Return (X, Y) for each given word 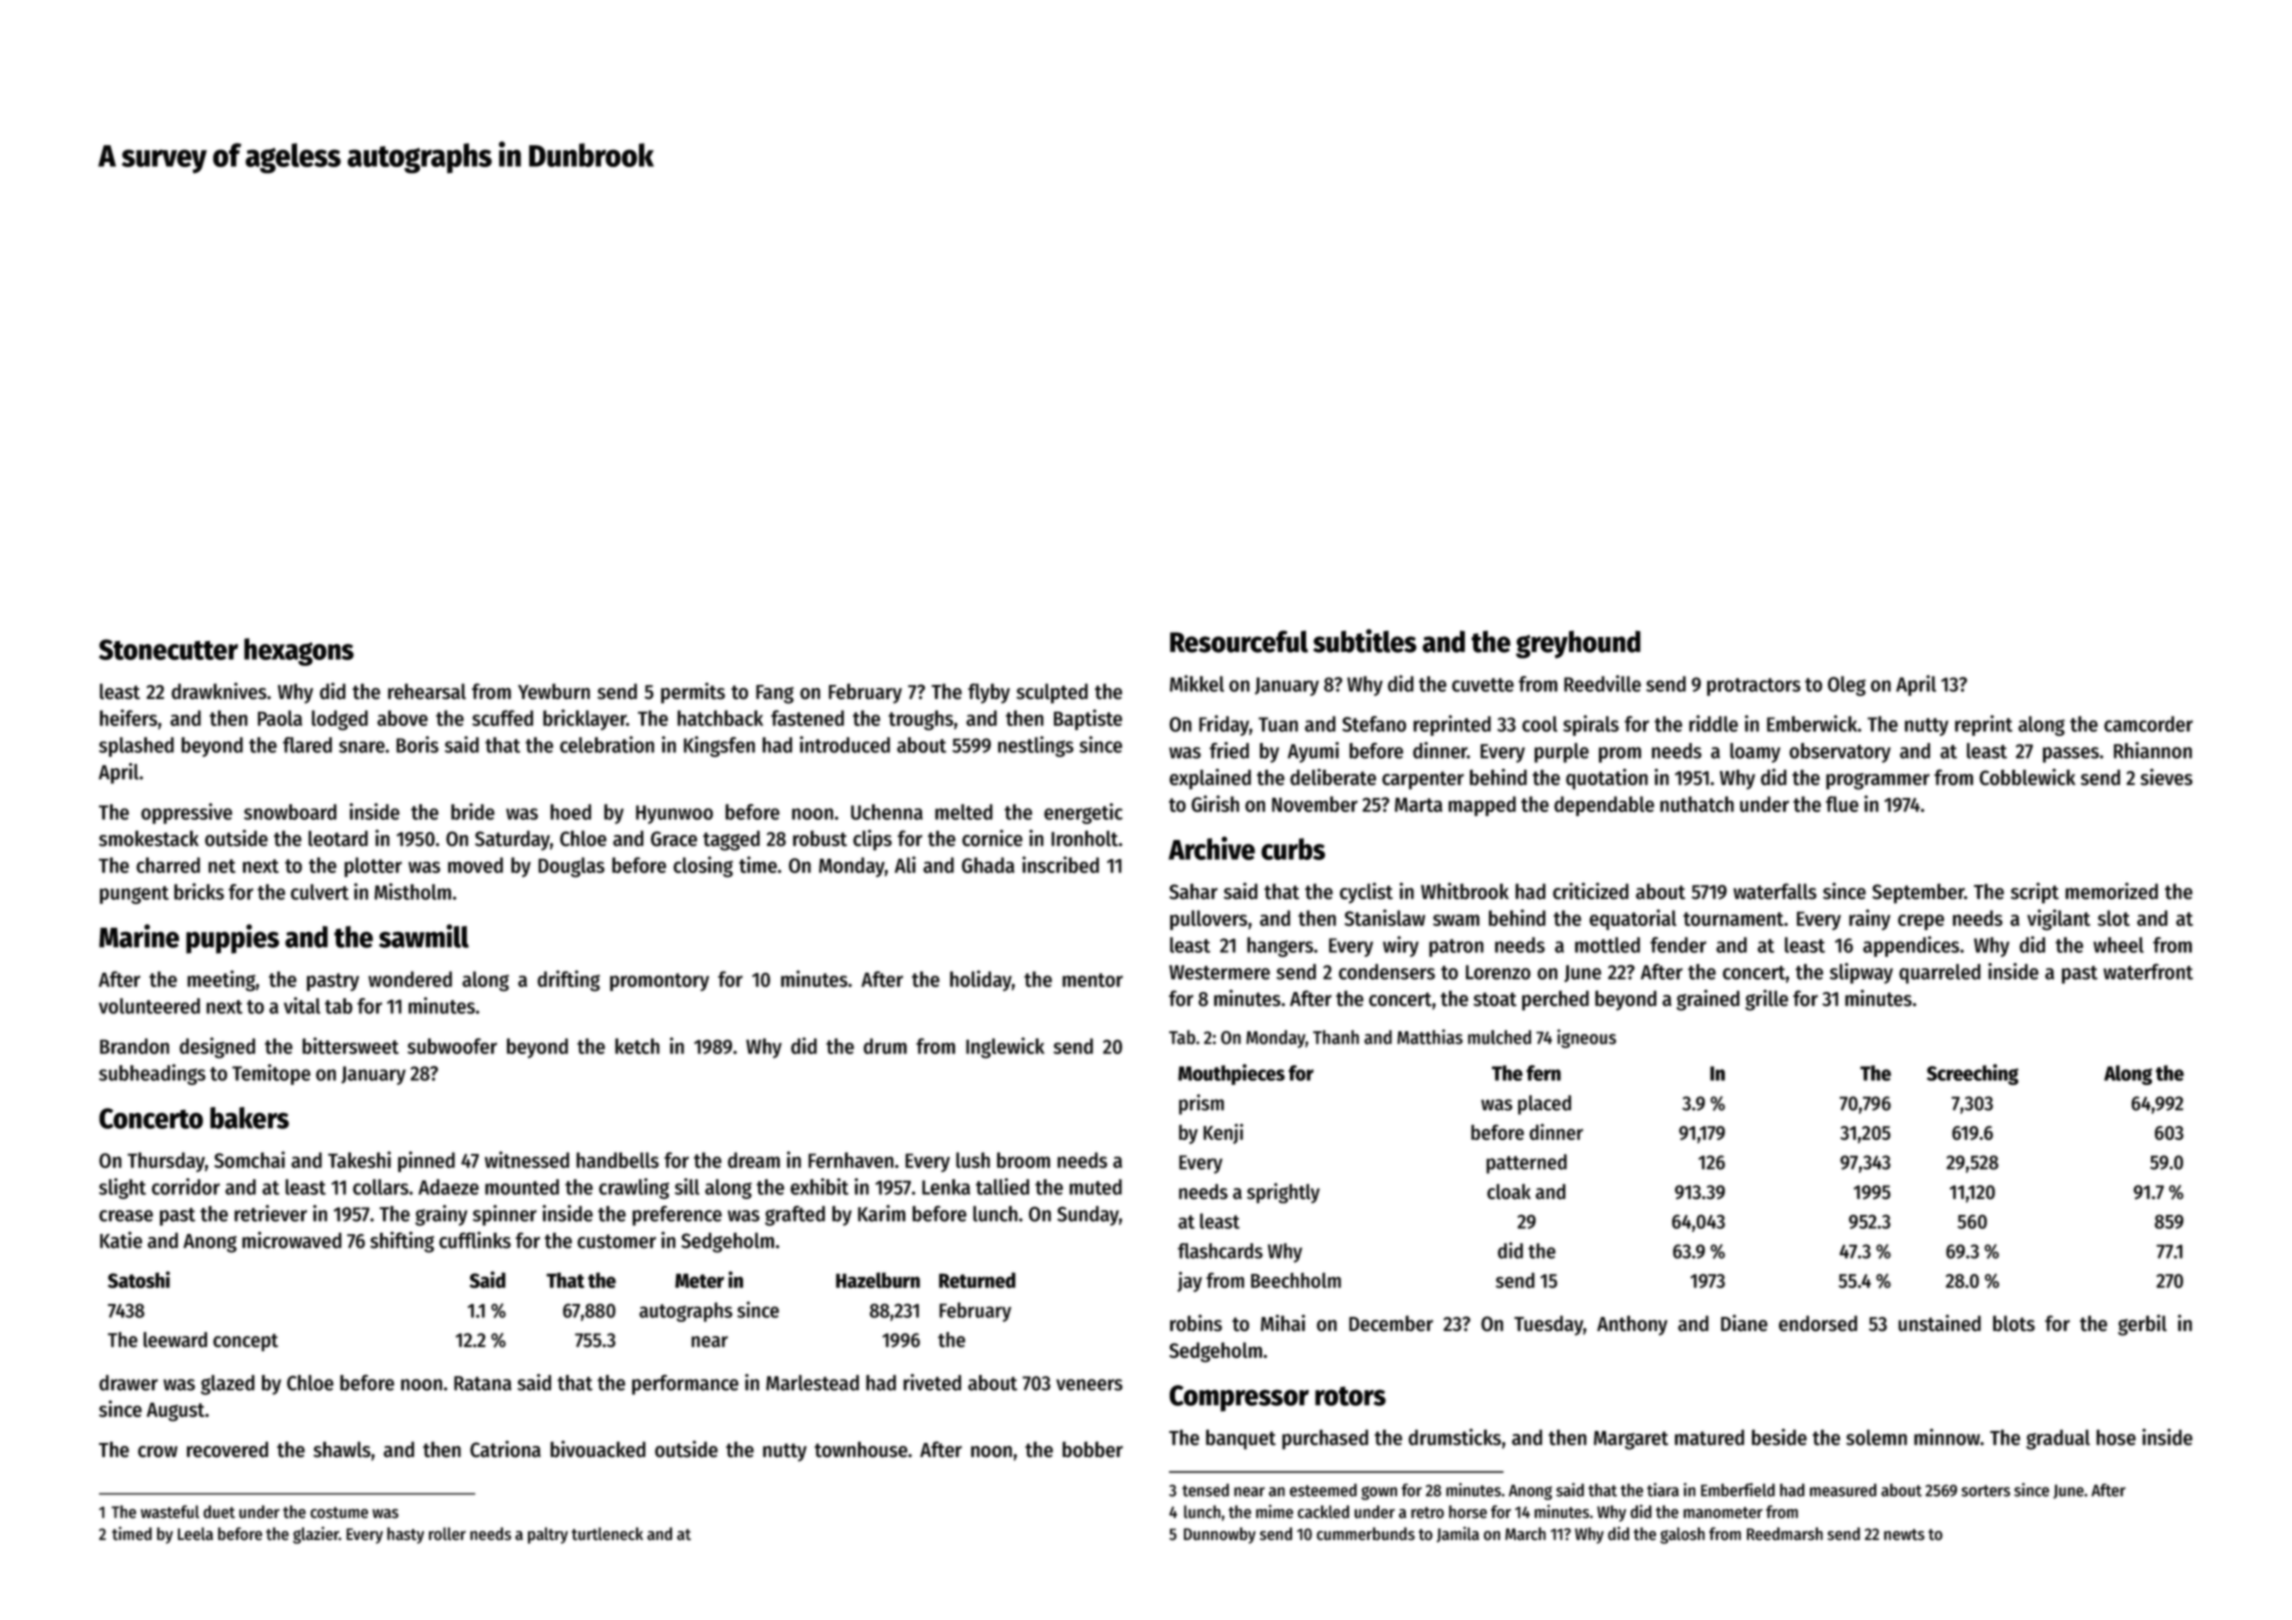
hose (2116, 1437)
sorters (1985, 1491)
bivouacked (598, 1449)
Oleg (1847, 686)
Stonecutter (168, 649)
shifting (402, 1242)
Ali (905, 864)
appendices (1911, 946)
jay (1189, 1282)
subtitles (1365, 641)
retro (1427, 1512)
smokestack (149, 838)
